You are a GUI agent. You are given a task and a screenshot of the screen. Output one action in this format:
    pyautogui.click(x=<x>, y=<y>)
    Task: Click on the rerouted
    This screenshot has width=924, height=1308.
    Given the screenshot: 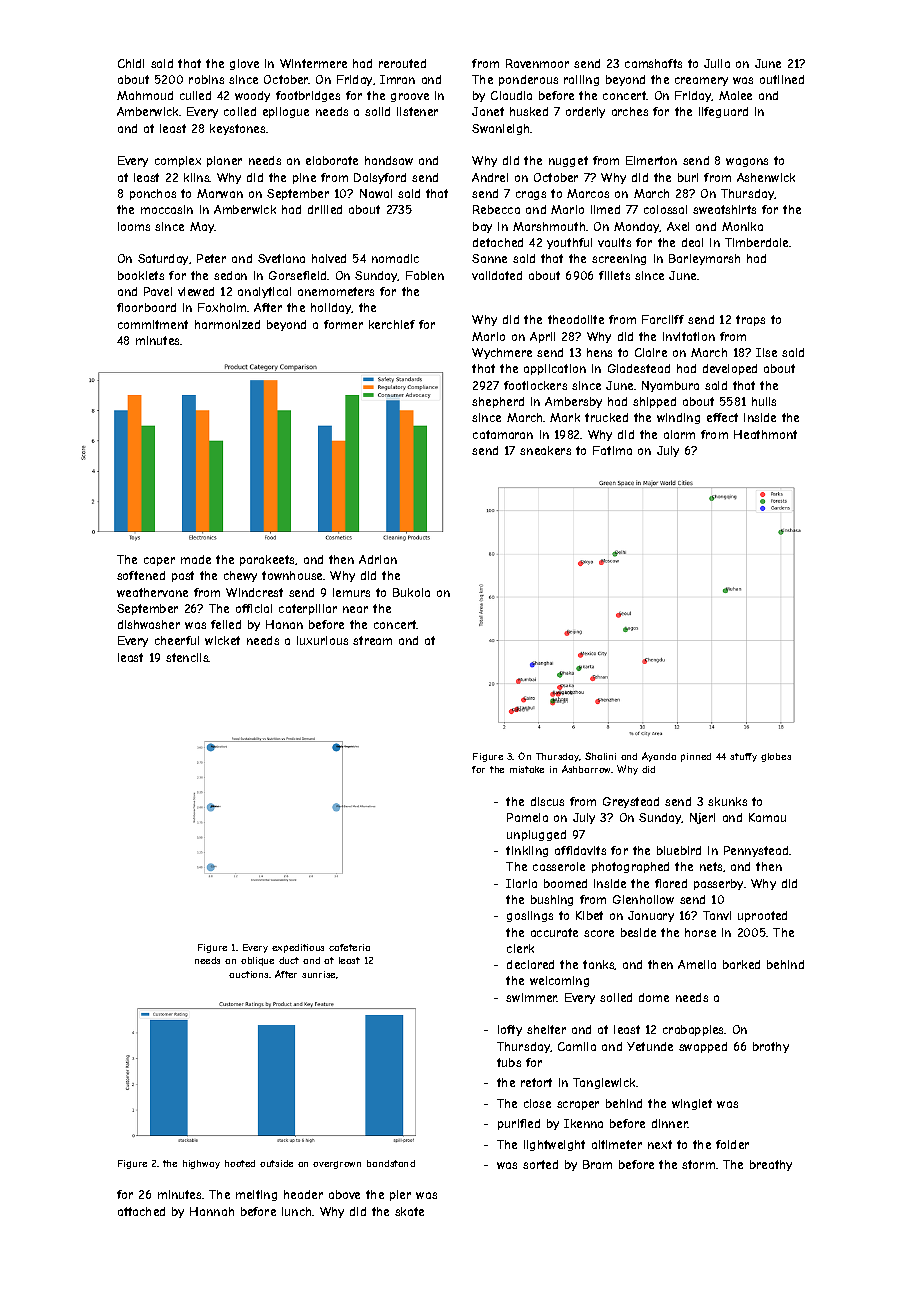 What is the action you would take?
    pyautogui.click(x=402, y=63)
